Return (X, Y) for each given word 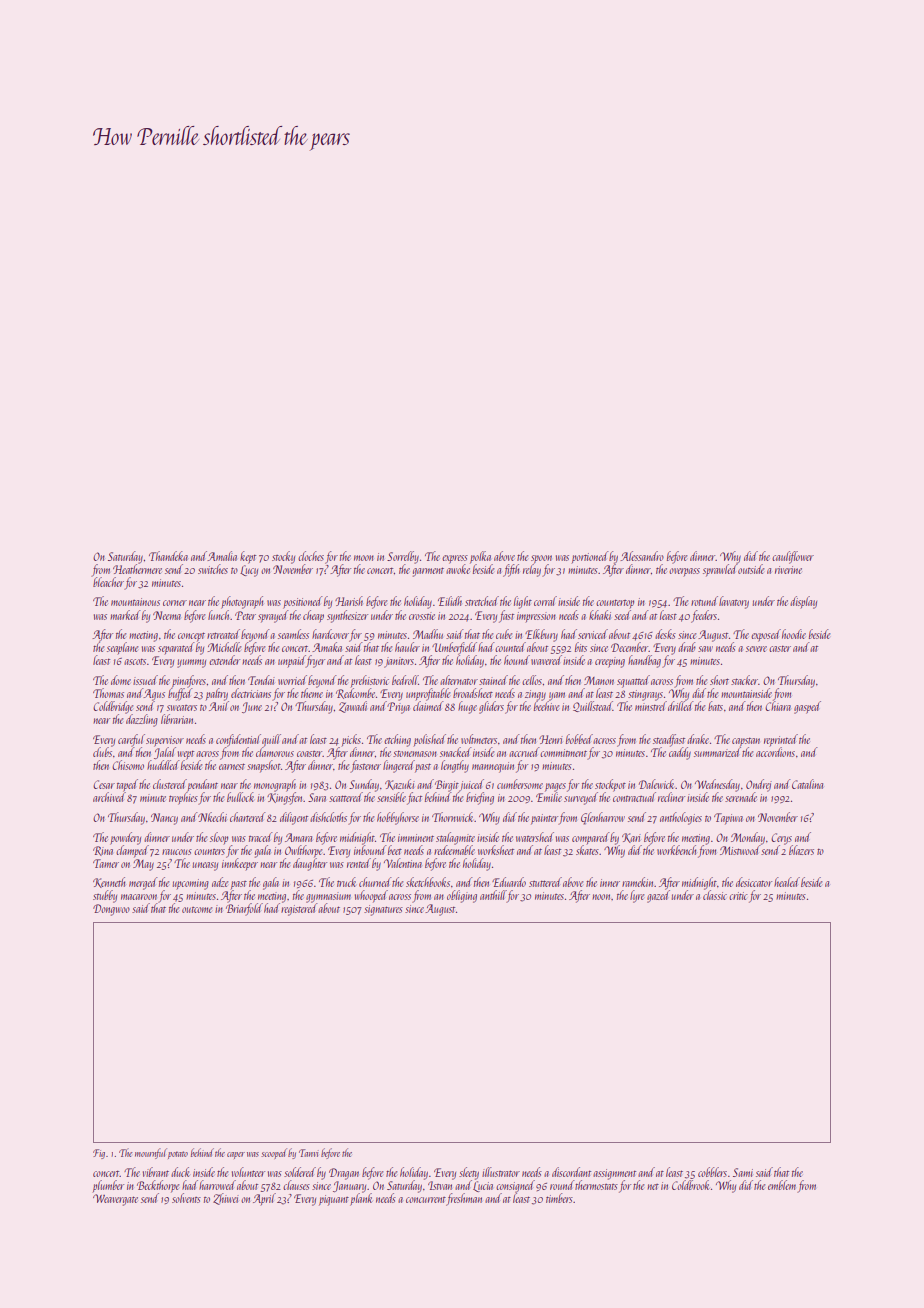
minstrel (651, 706)
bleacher (108, 582)
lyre (637, 896)
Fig (99, 1154)
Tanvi (309, 1153)
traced (261, 837)
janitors (399, 662)
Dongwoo (111, 910)
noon (602, 897)
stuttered (545, 882)
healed (787, 882)
